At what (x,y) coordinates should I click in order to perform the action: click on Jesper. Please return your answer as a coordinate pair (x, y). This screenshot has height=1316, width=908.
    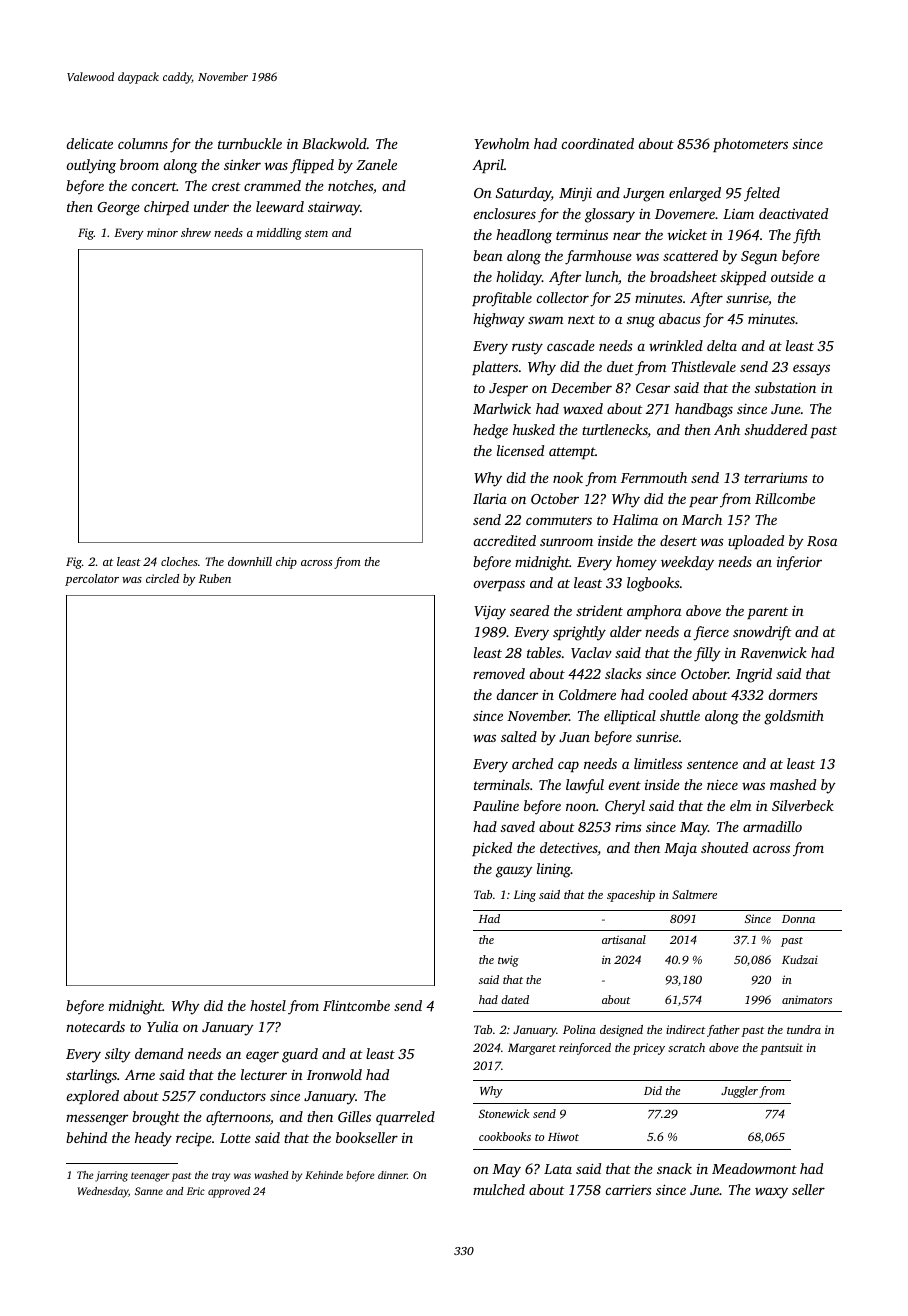
    Looking at the image, I should click on (508, 389).
